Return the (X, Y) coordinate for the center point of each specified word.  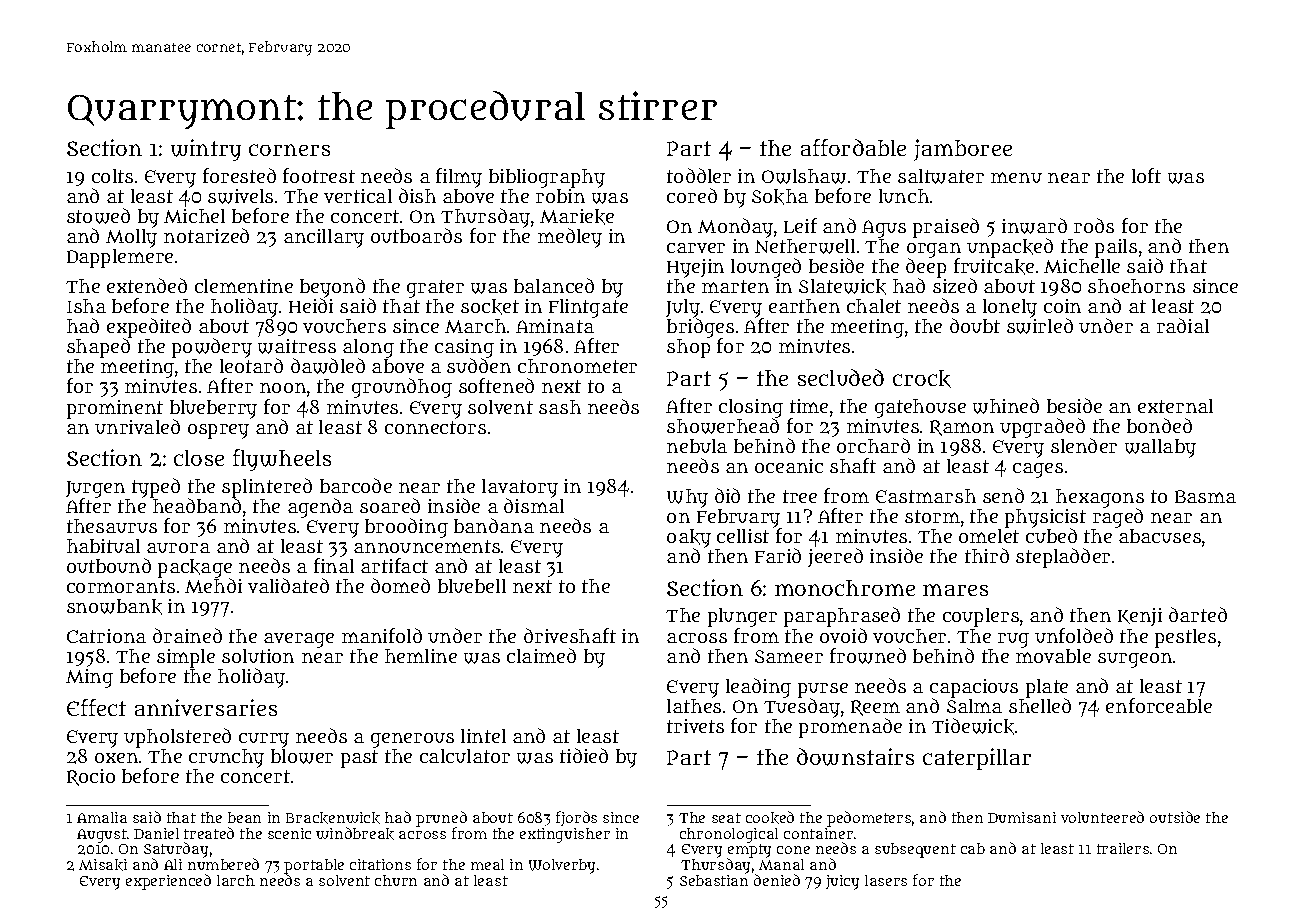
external (1175, 406)
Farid (778, 555)
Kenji (1140, 617)
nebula (697, 446)
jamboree (963, 150)
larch (236, 880)
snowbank (114, 607)
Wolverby (562, 866)
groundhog (402, 388)
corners (289, 150)
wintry (206, 150)
